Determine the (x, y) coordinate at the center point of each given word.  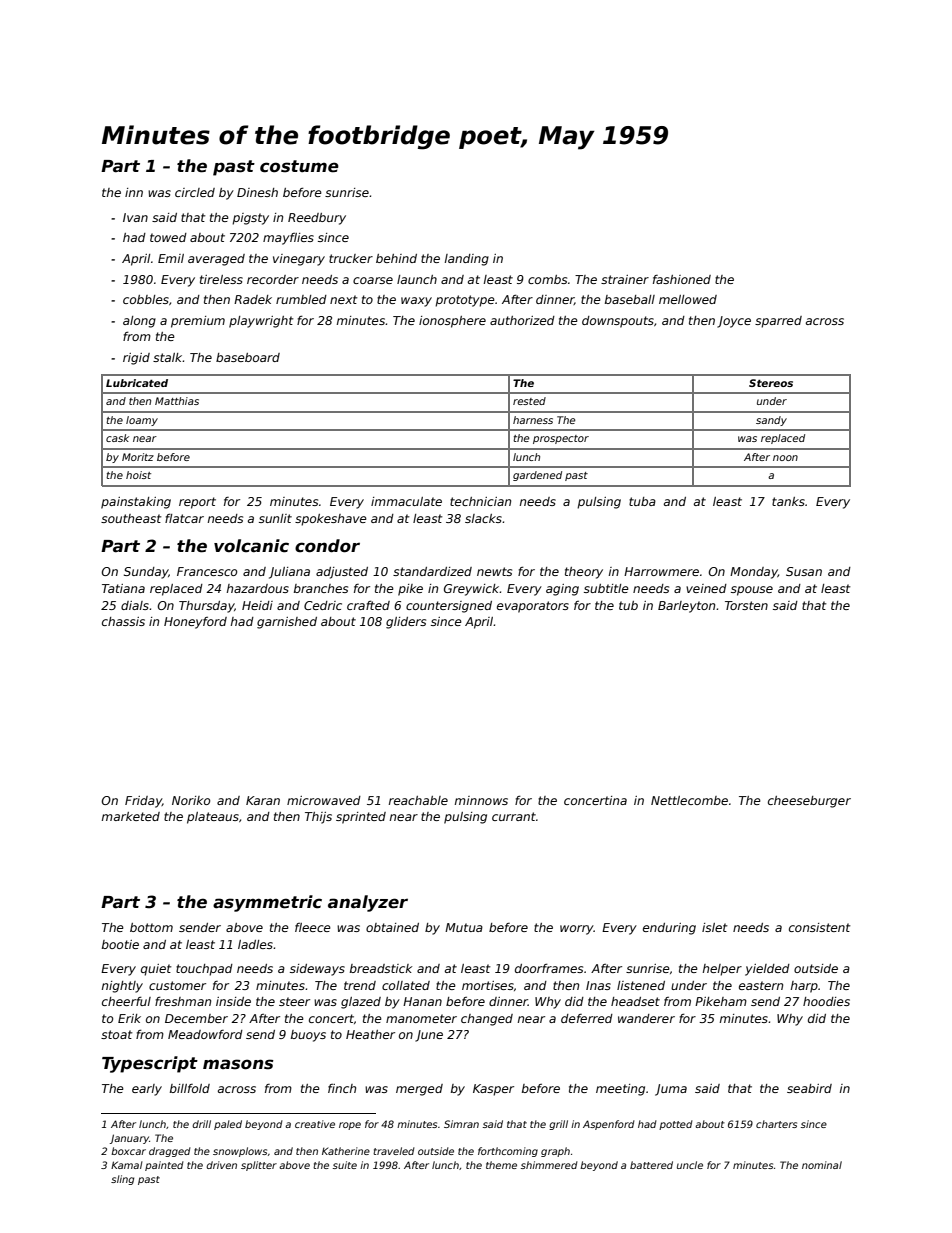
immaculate (406, 501)
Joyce (734, 322)
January (129, 1139)
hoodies (826, 1001)
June (429, 1036)
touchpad (204, 970)
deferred (587, 1018)
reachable (418, 800)
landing (467, 260)
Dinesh (257, 192)
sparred (778, 322)
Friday (143, 802)
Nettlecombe (689, 800)
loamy (142, 421)
